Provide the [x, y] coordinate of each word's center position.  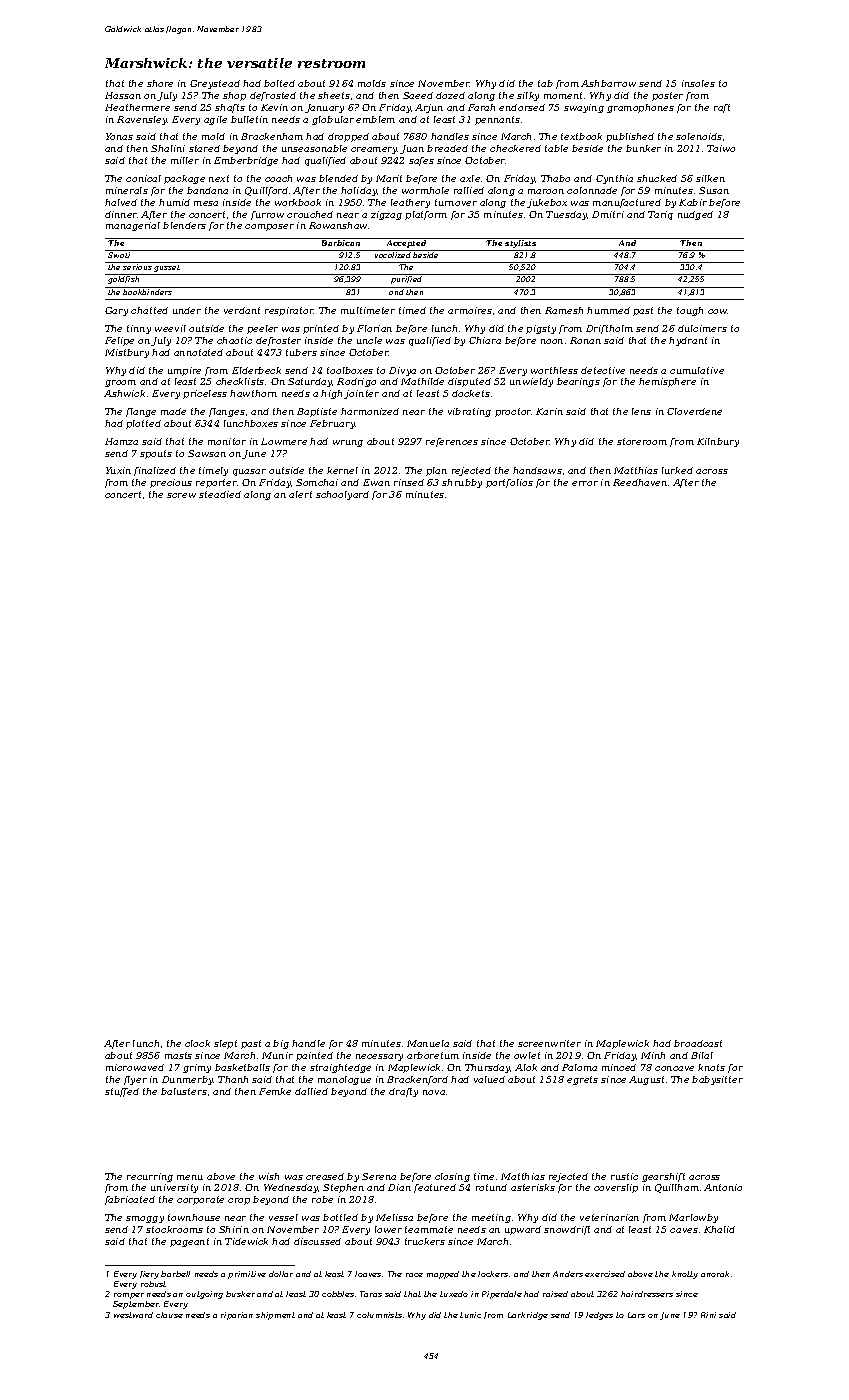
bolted [279, 83]
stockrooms [174, 1229]
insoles [698, 83]
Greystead [215, 84]
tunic [470, 1315]
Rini [708, 1315]
